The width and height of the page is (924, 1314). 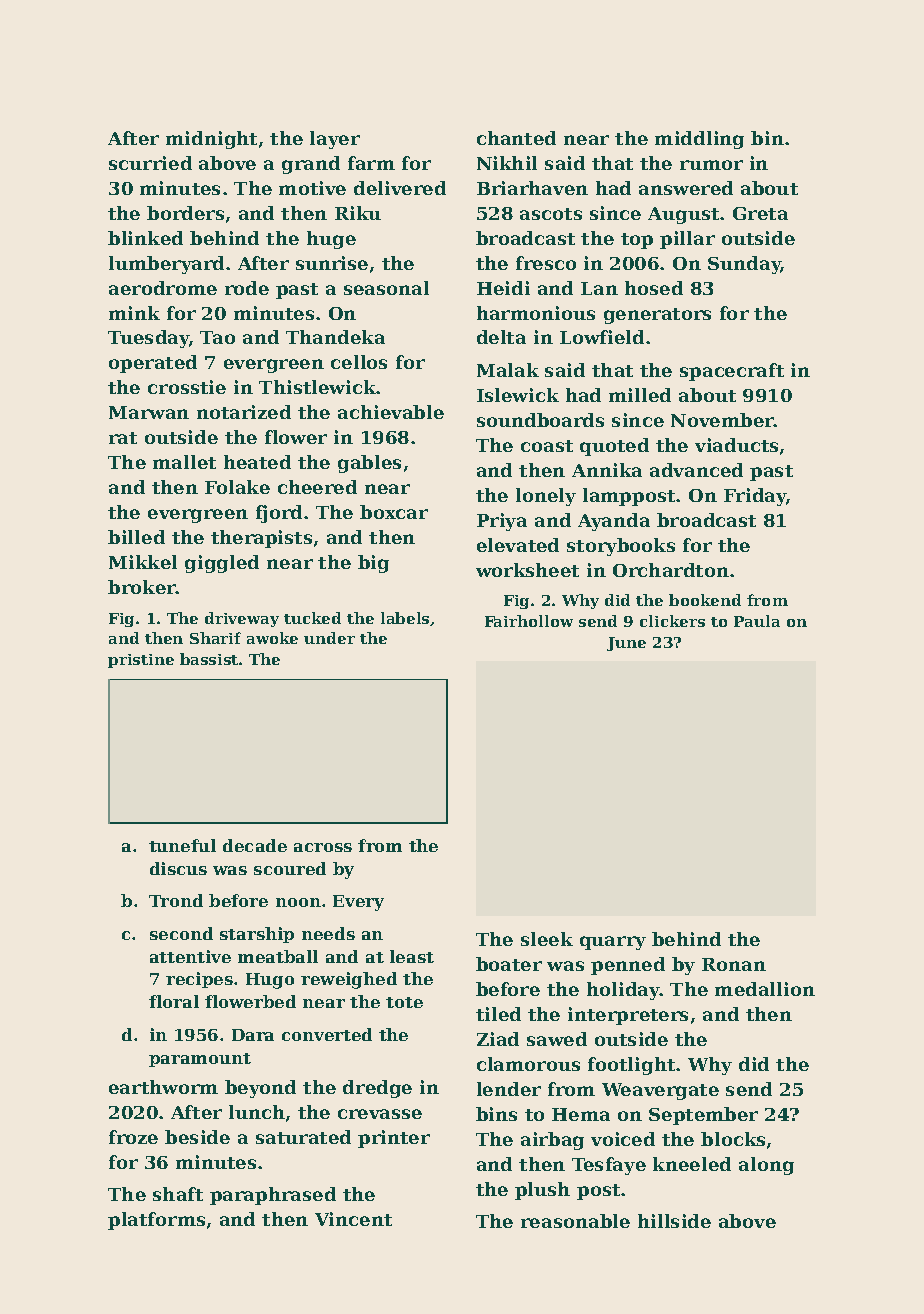 What do you see at coordinates (386, 288) in the page?
I see `seasonal` at bounding box center [386, 288].
